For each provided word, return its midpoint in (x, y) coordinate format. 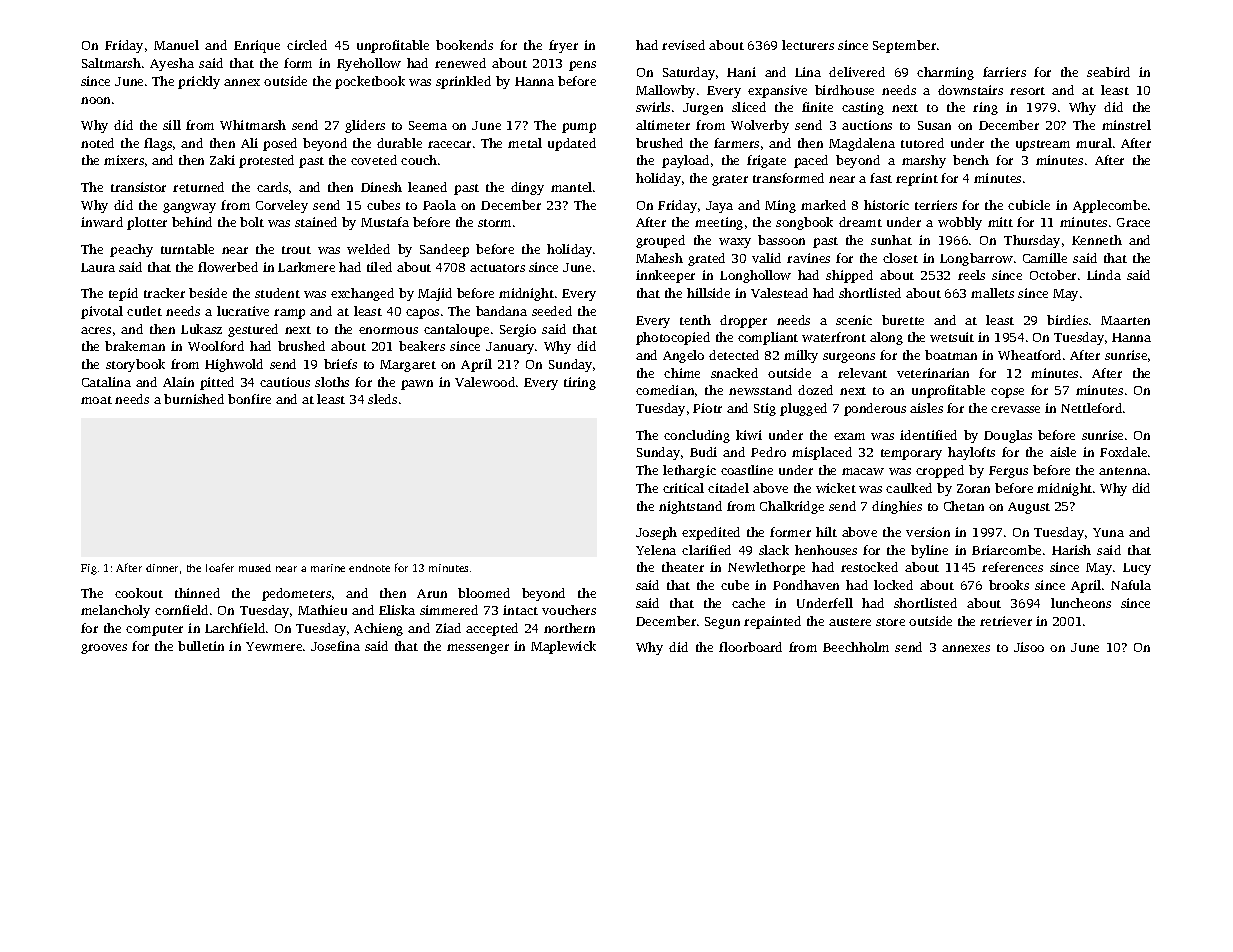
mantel (571, 187)
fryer (563, 46)
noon (95, 100)
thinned (197, 593)
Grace (1133, 222)
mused (255, 568)
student (277, 293)
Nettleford (1091, 408)
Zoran (973, 488)
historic (886, 205)
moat (96, 400)
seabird (1108, 72)
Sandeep (444, 250)
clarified (706, 550)
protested (266, 161)
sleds (382, 399)
